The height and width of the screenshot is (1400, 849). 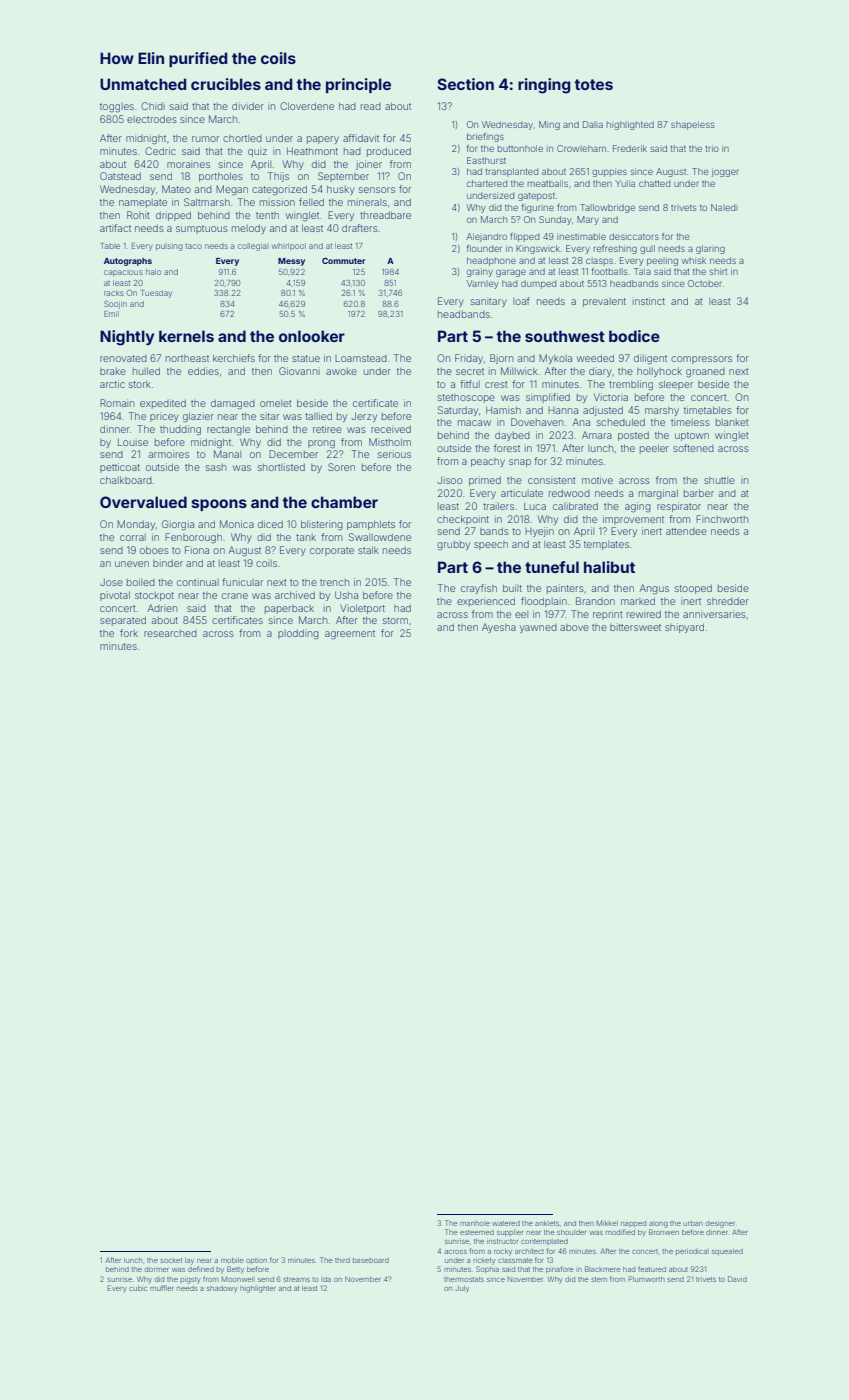 What do you see at coordinates (727, 1252) in the screenshot?
I see `squealed` at bounding box center [727, 1252].
